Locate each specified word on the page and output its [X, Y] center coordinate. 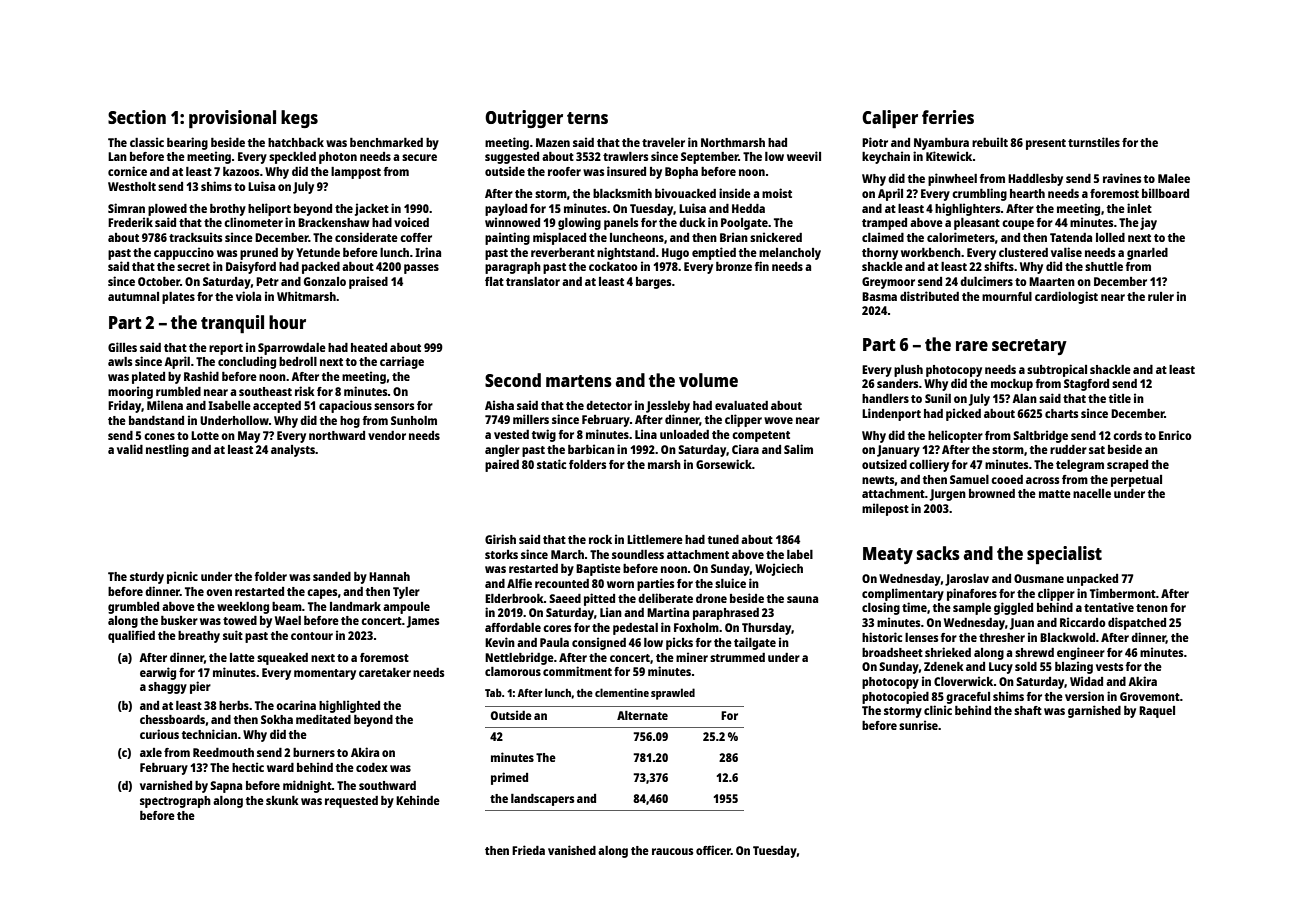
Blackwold [1067, 637]
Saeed [565, 598]
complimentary [903, 594]
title [1119, 398]
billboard [1165, 193]
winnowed [512, 222]
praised [368, 282]
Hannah [389, 576]
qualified [131, 636]
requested [351, 802]
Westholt [132, 186]
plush [908, 371]
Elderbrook [514, 598]
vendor [387, 435]
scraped [1127, 466]
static [551, 464]
